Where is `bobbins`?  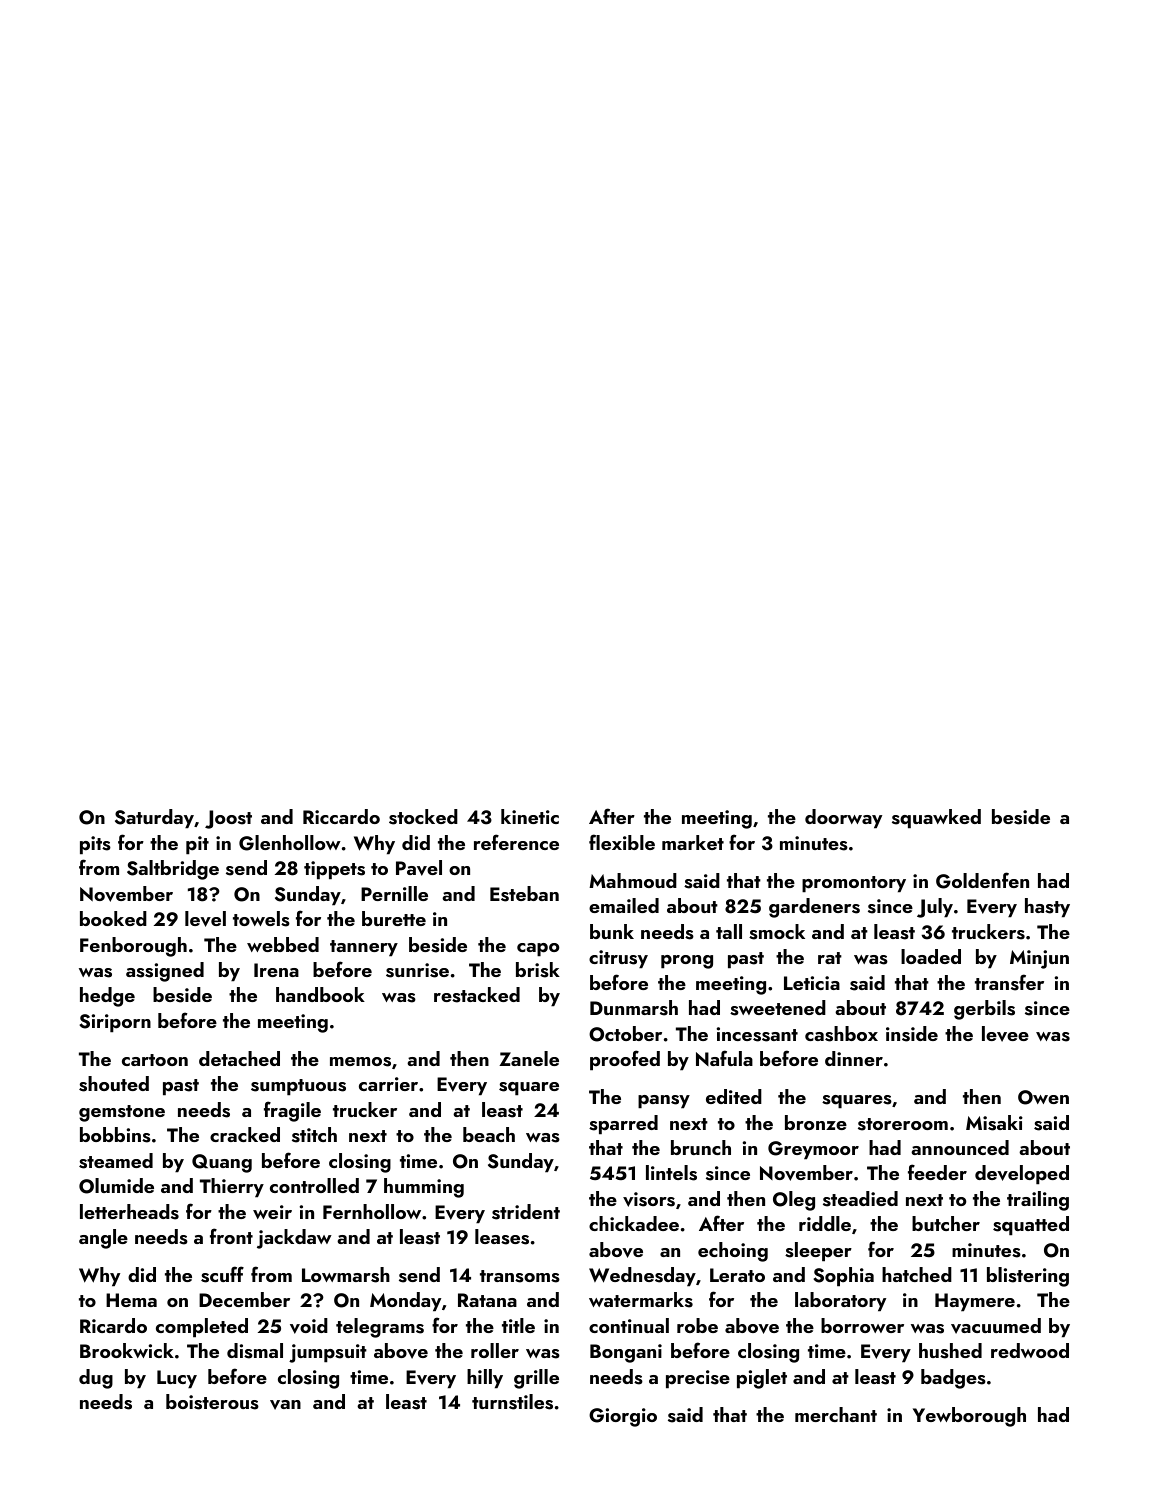
bobbins is located at coordinates (115, 1135).
